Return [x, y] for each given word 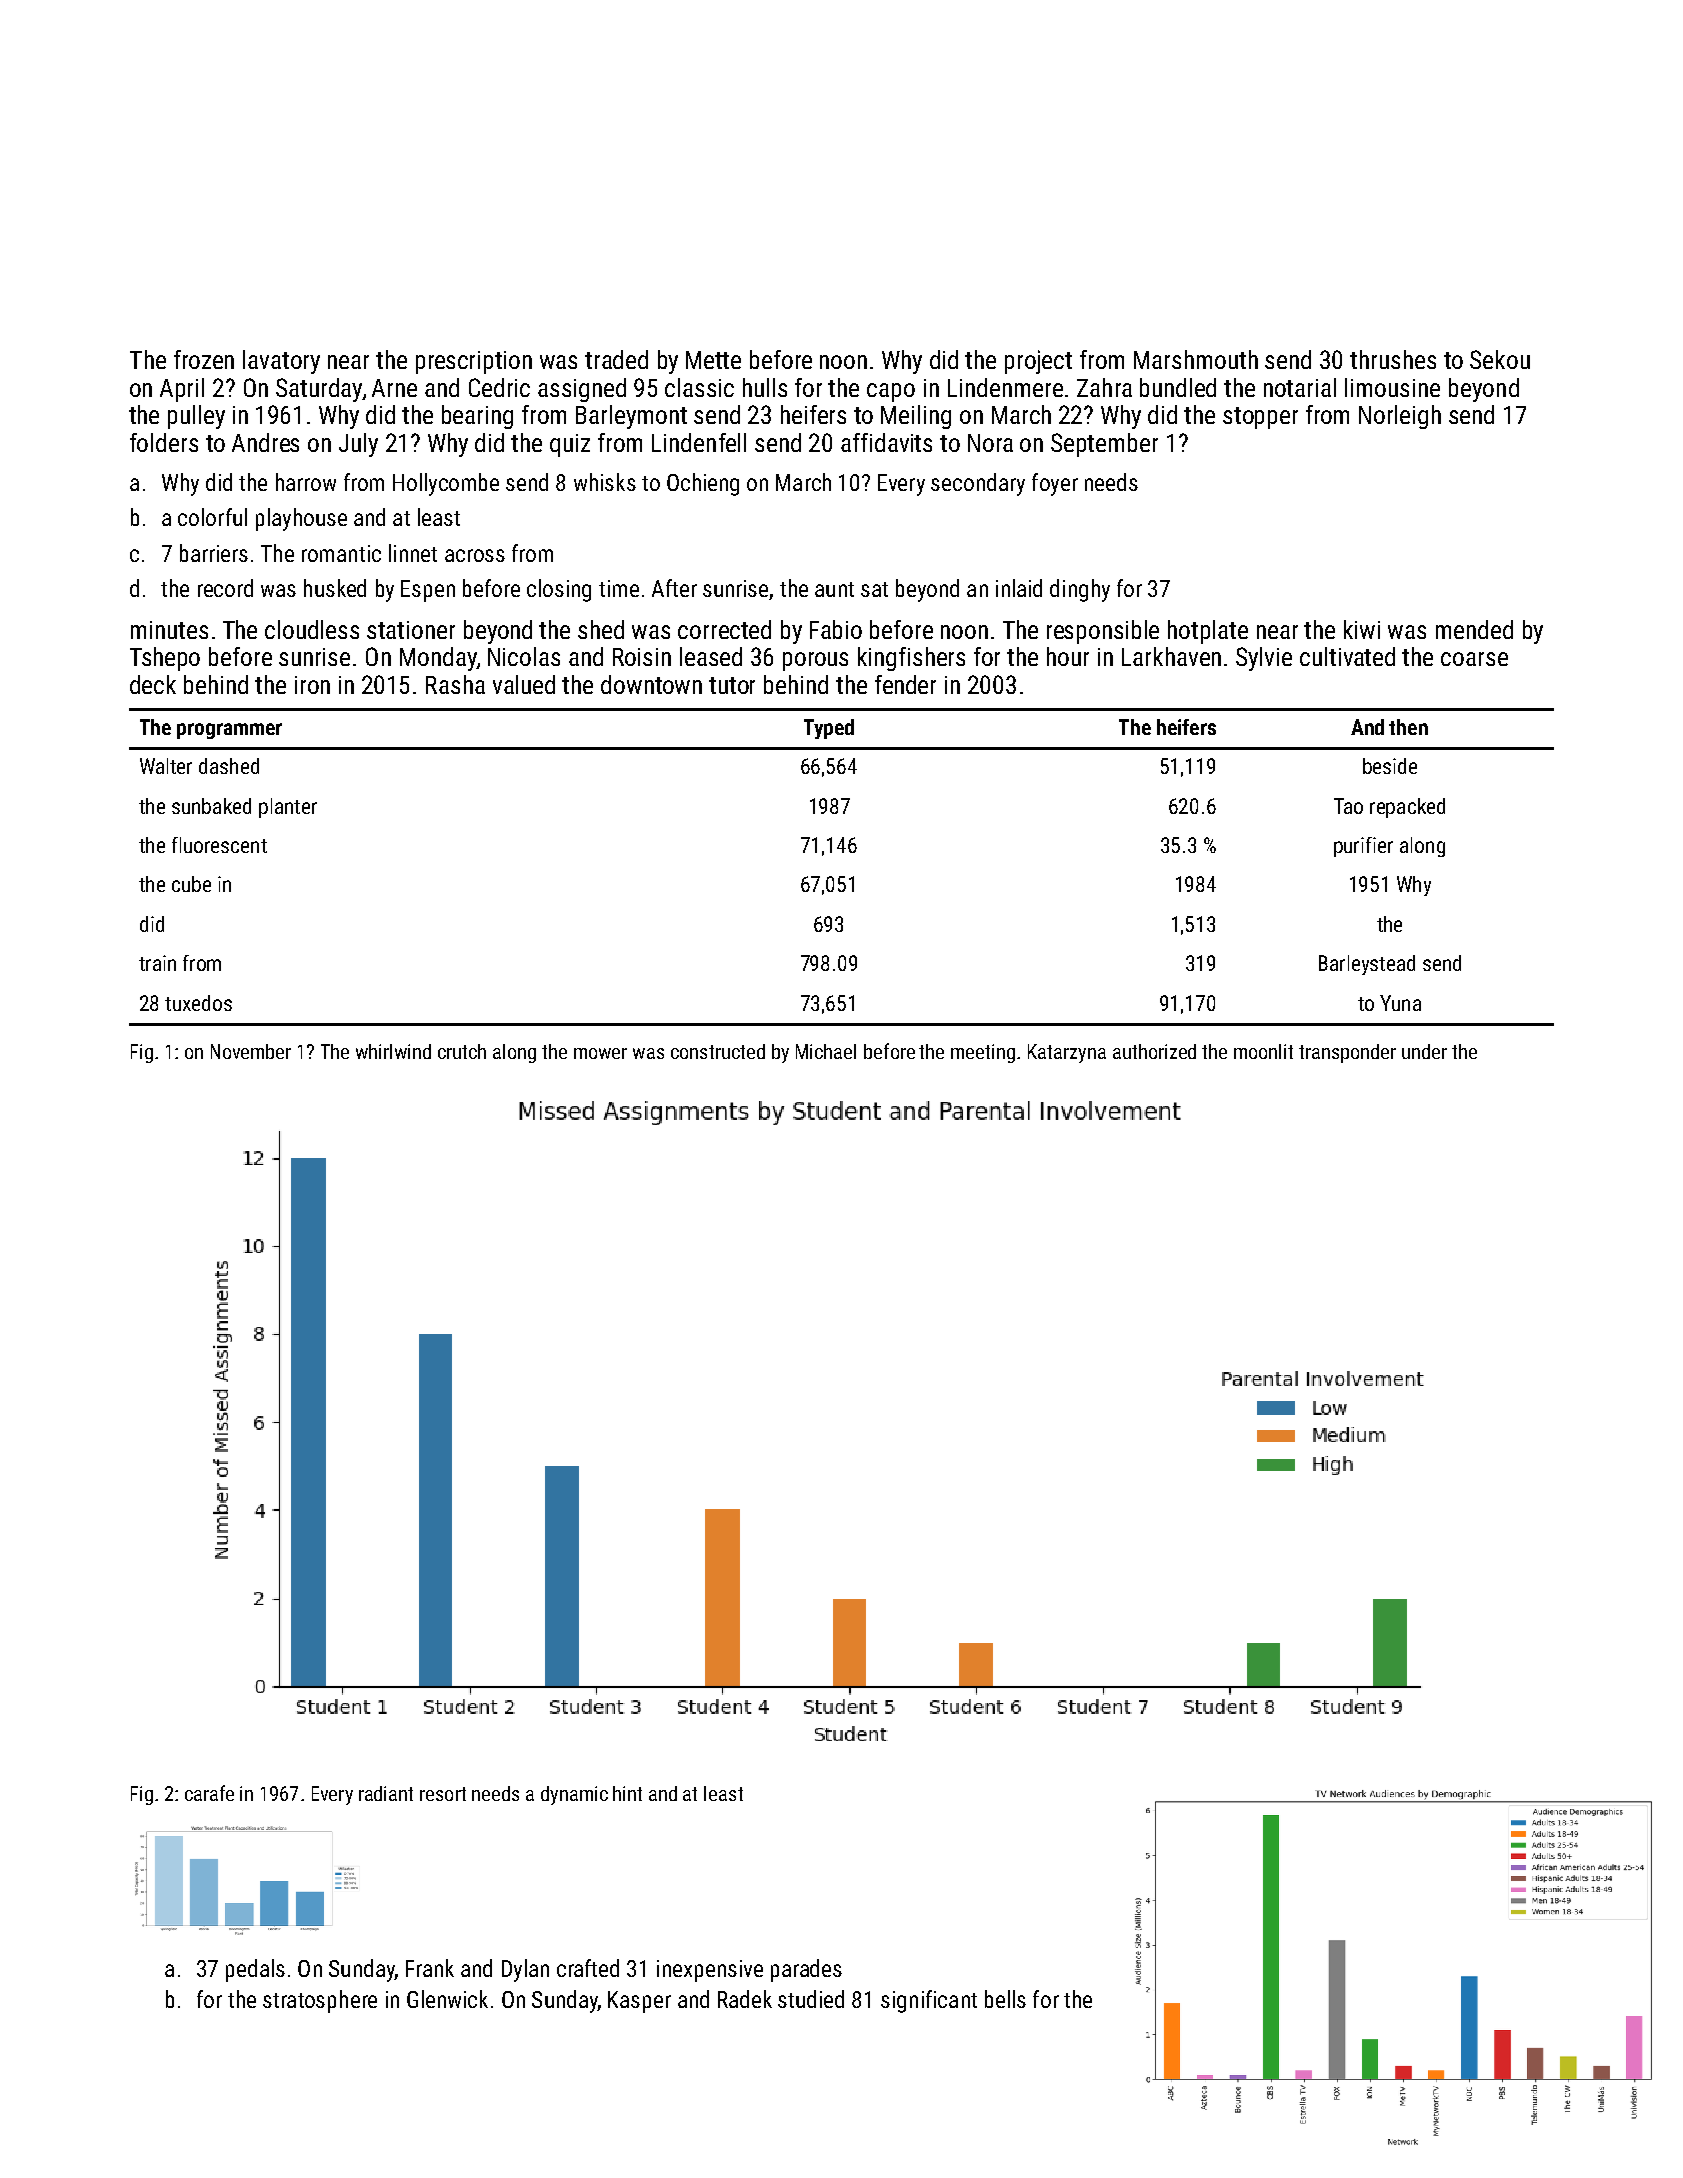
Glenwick [447, 1999]
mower [600, 1053]
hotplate [1208, 632]
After [674, 588]
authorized [1154, 1051]
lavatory [281, 362]
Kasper [639, 2002]
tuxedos [198, 1003]
